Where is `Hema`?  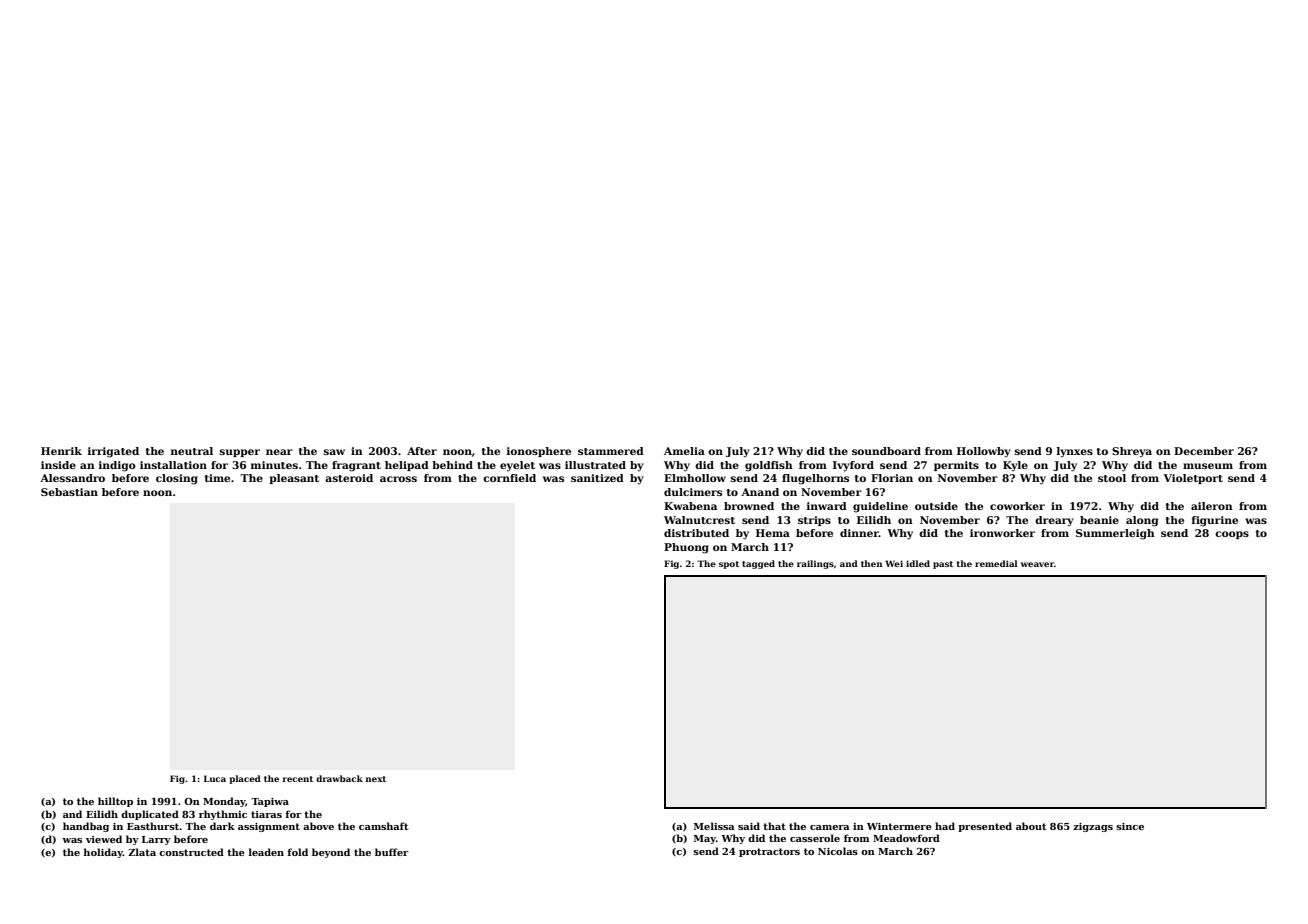 Hema is located at coordinates (773, 533).
